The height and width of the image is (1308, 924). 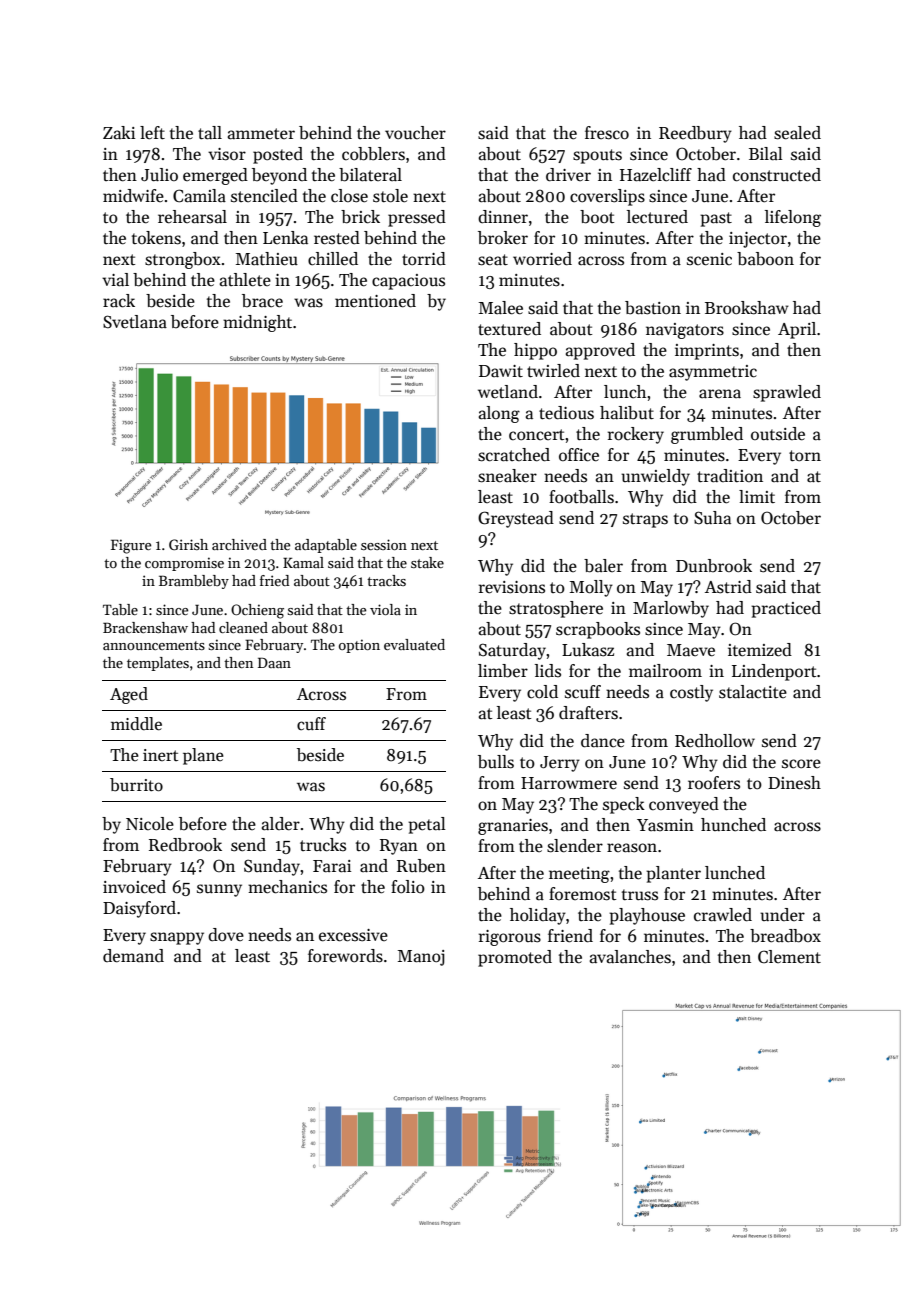 I want to click on visor, so click(x=227, y=154).
